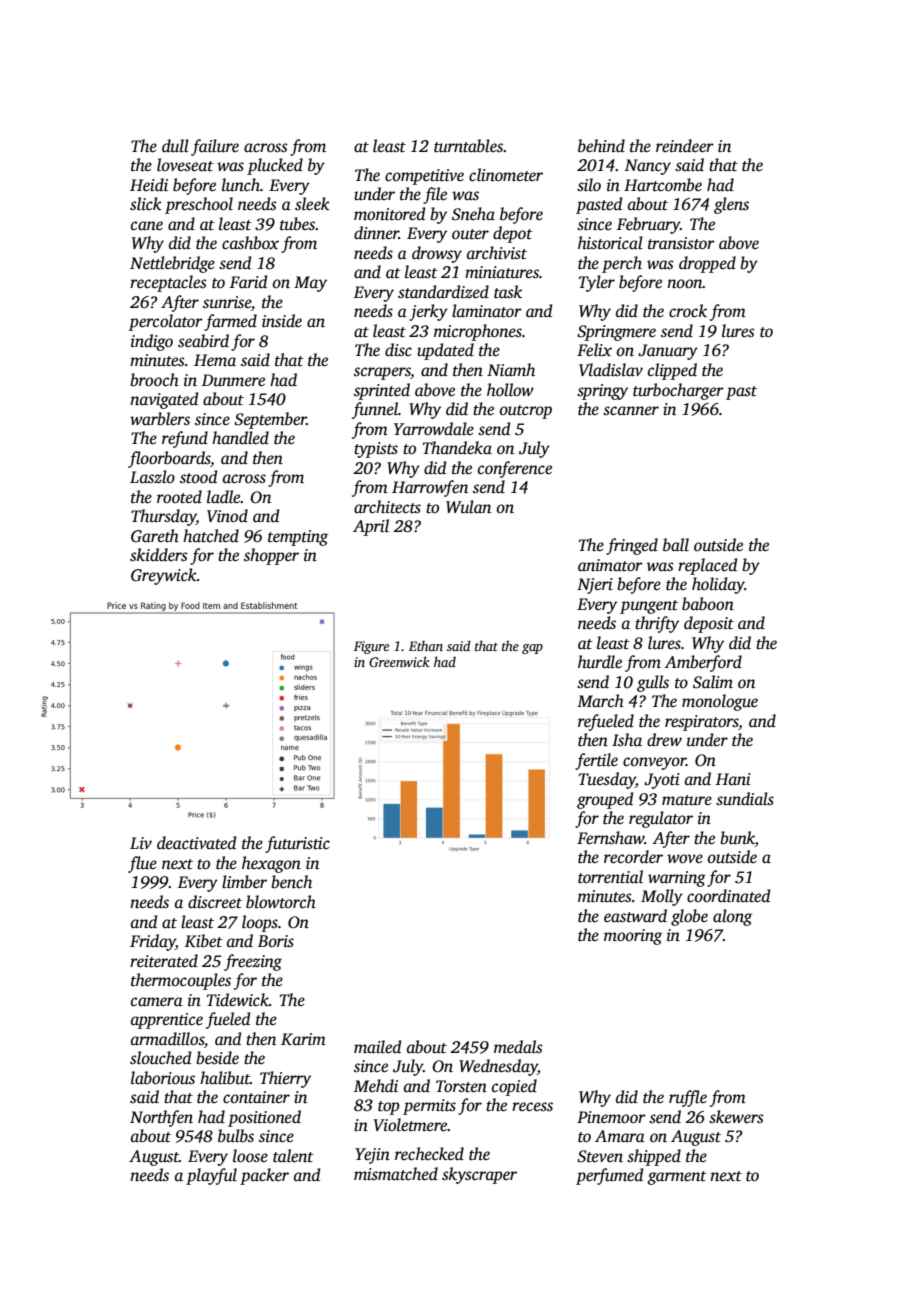 This image has width=908, height=1316. Describe the element at coordinates (518, 1047) in the image. I see `medals` at that location.
